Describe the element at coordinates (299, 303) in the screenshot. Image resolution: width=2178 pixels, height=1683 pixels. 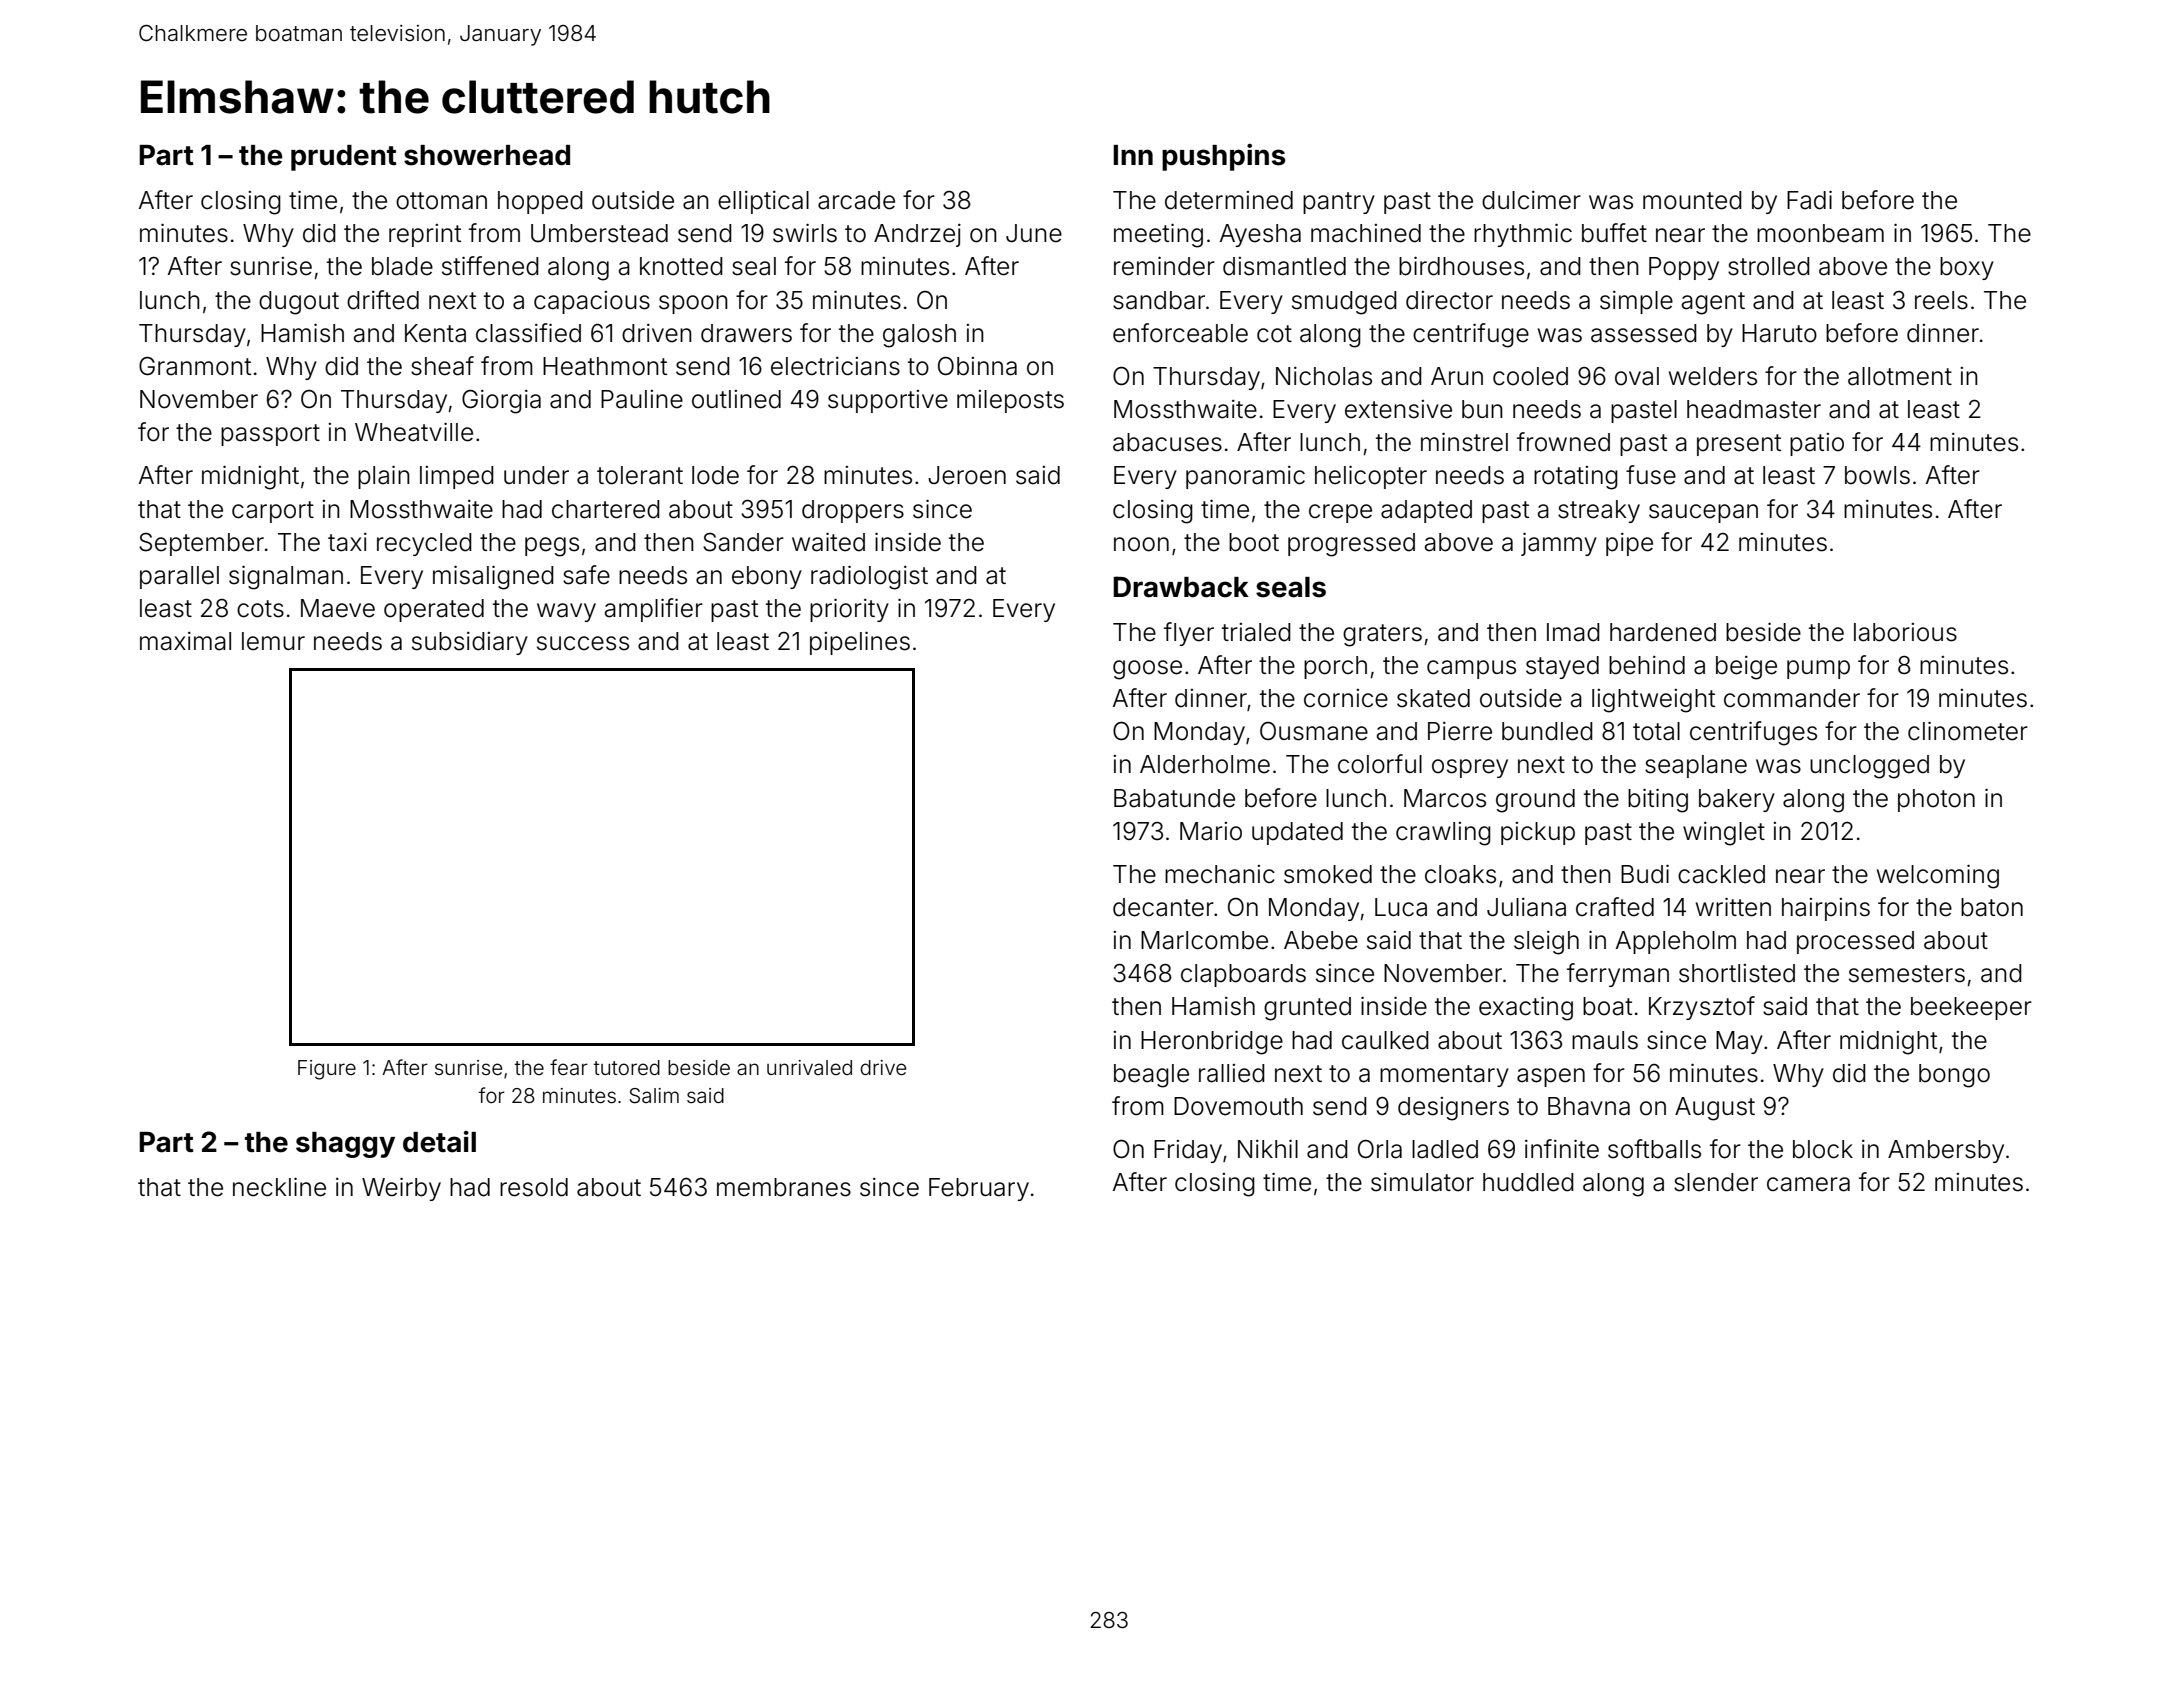
I see `dugout` at that location.
